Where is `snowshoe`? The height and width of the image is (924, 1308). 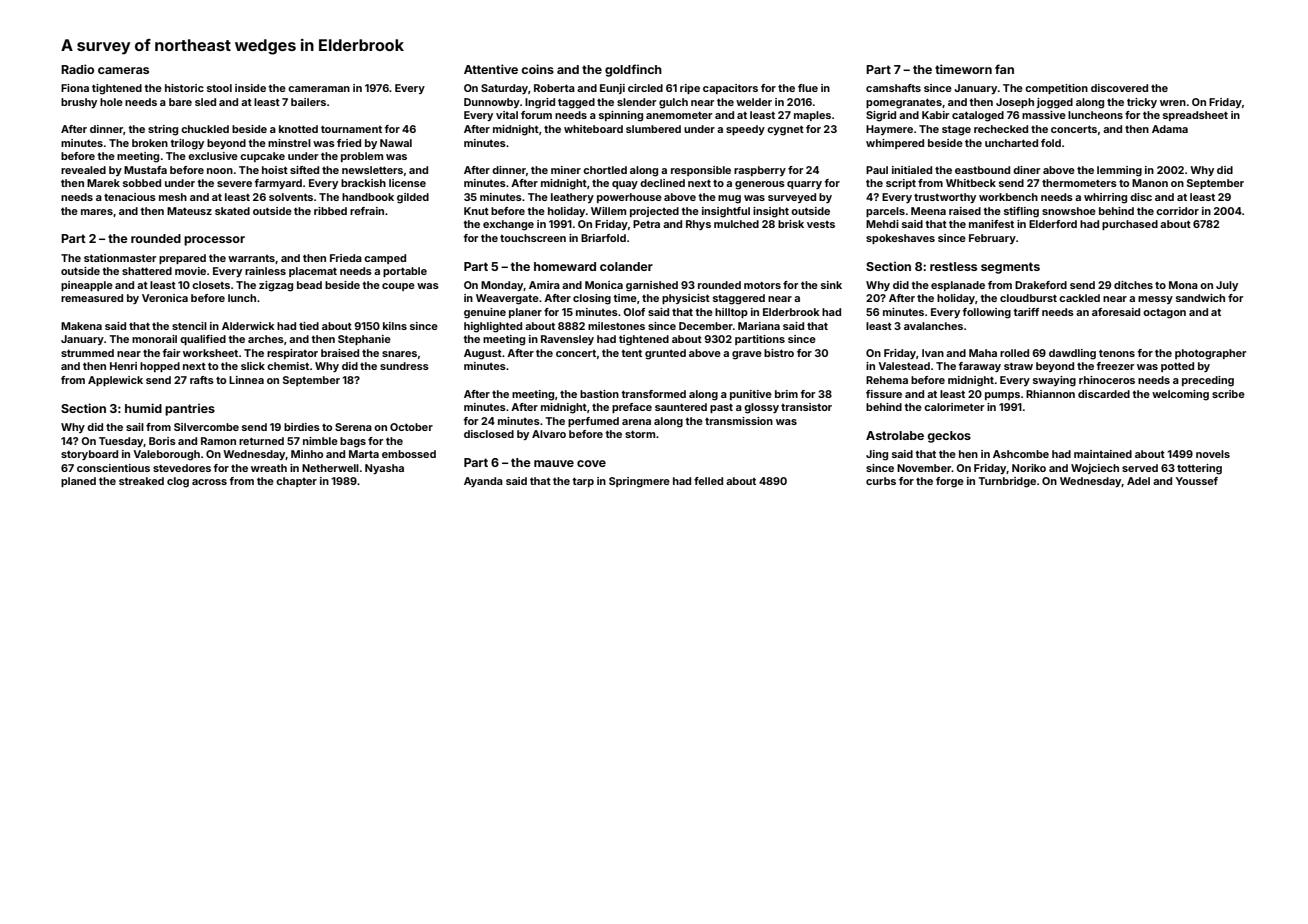 snowshoe is located at coordinates (1069, 211).
